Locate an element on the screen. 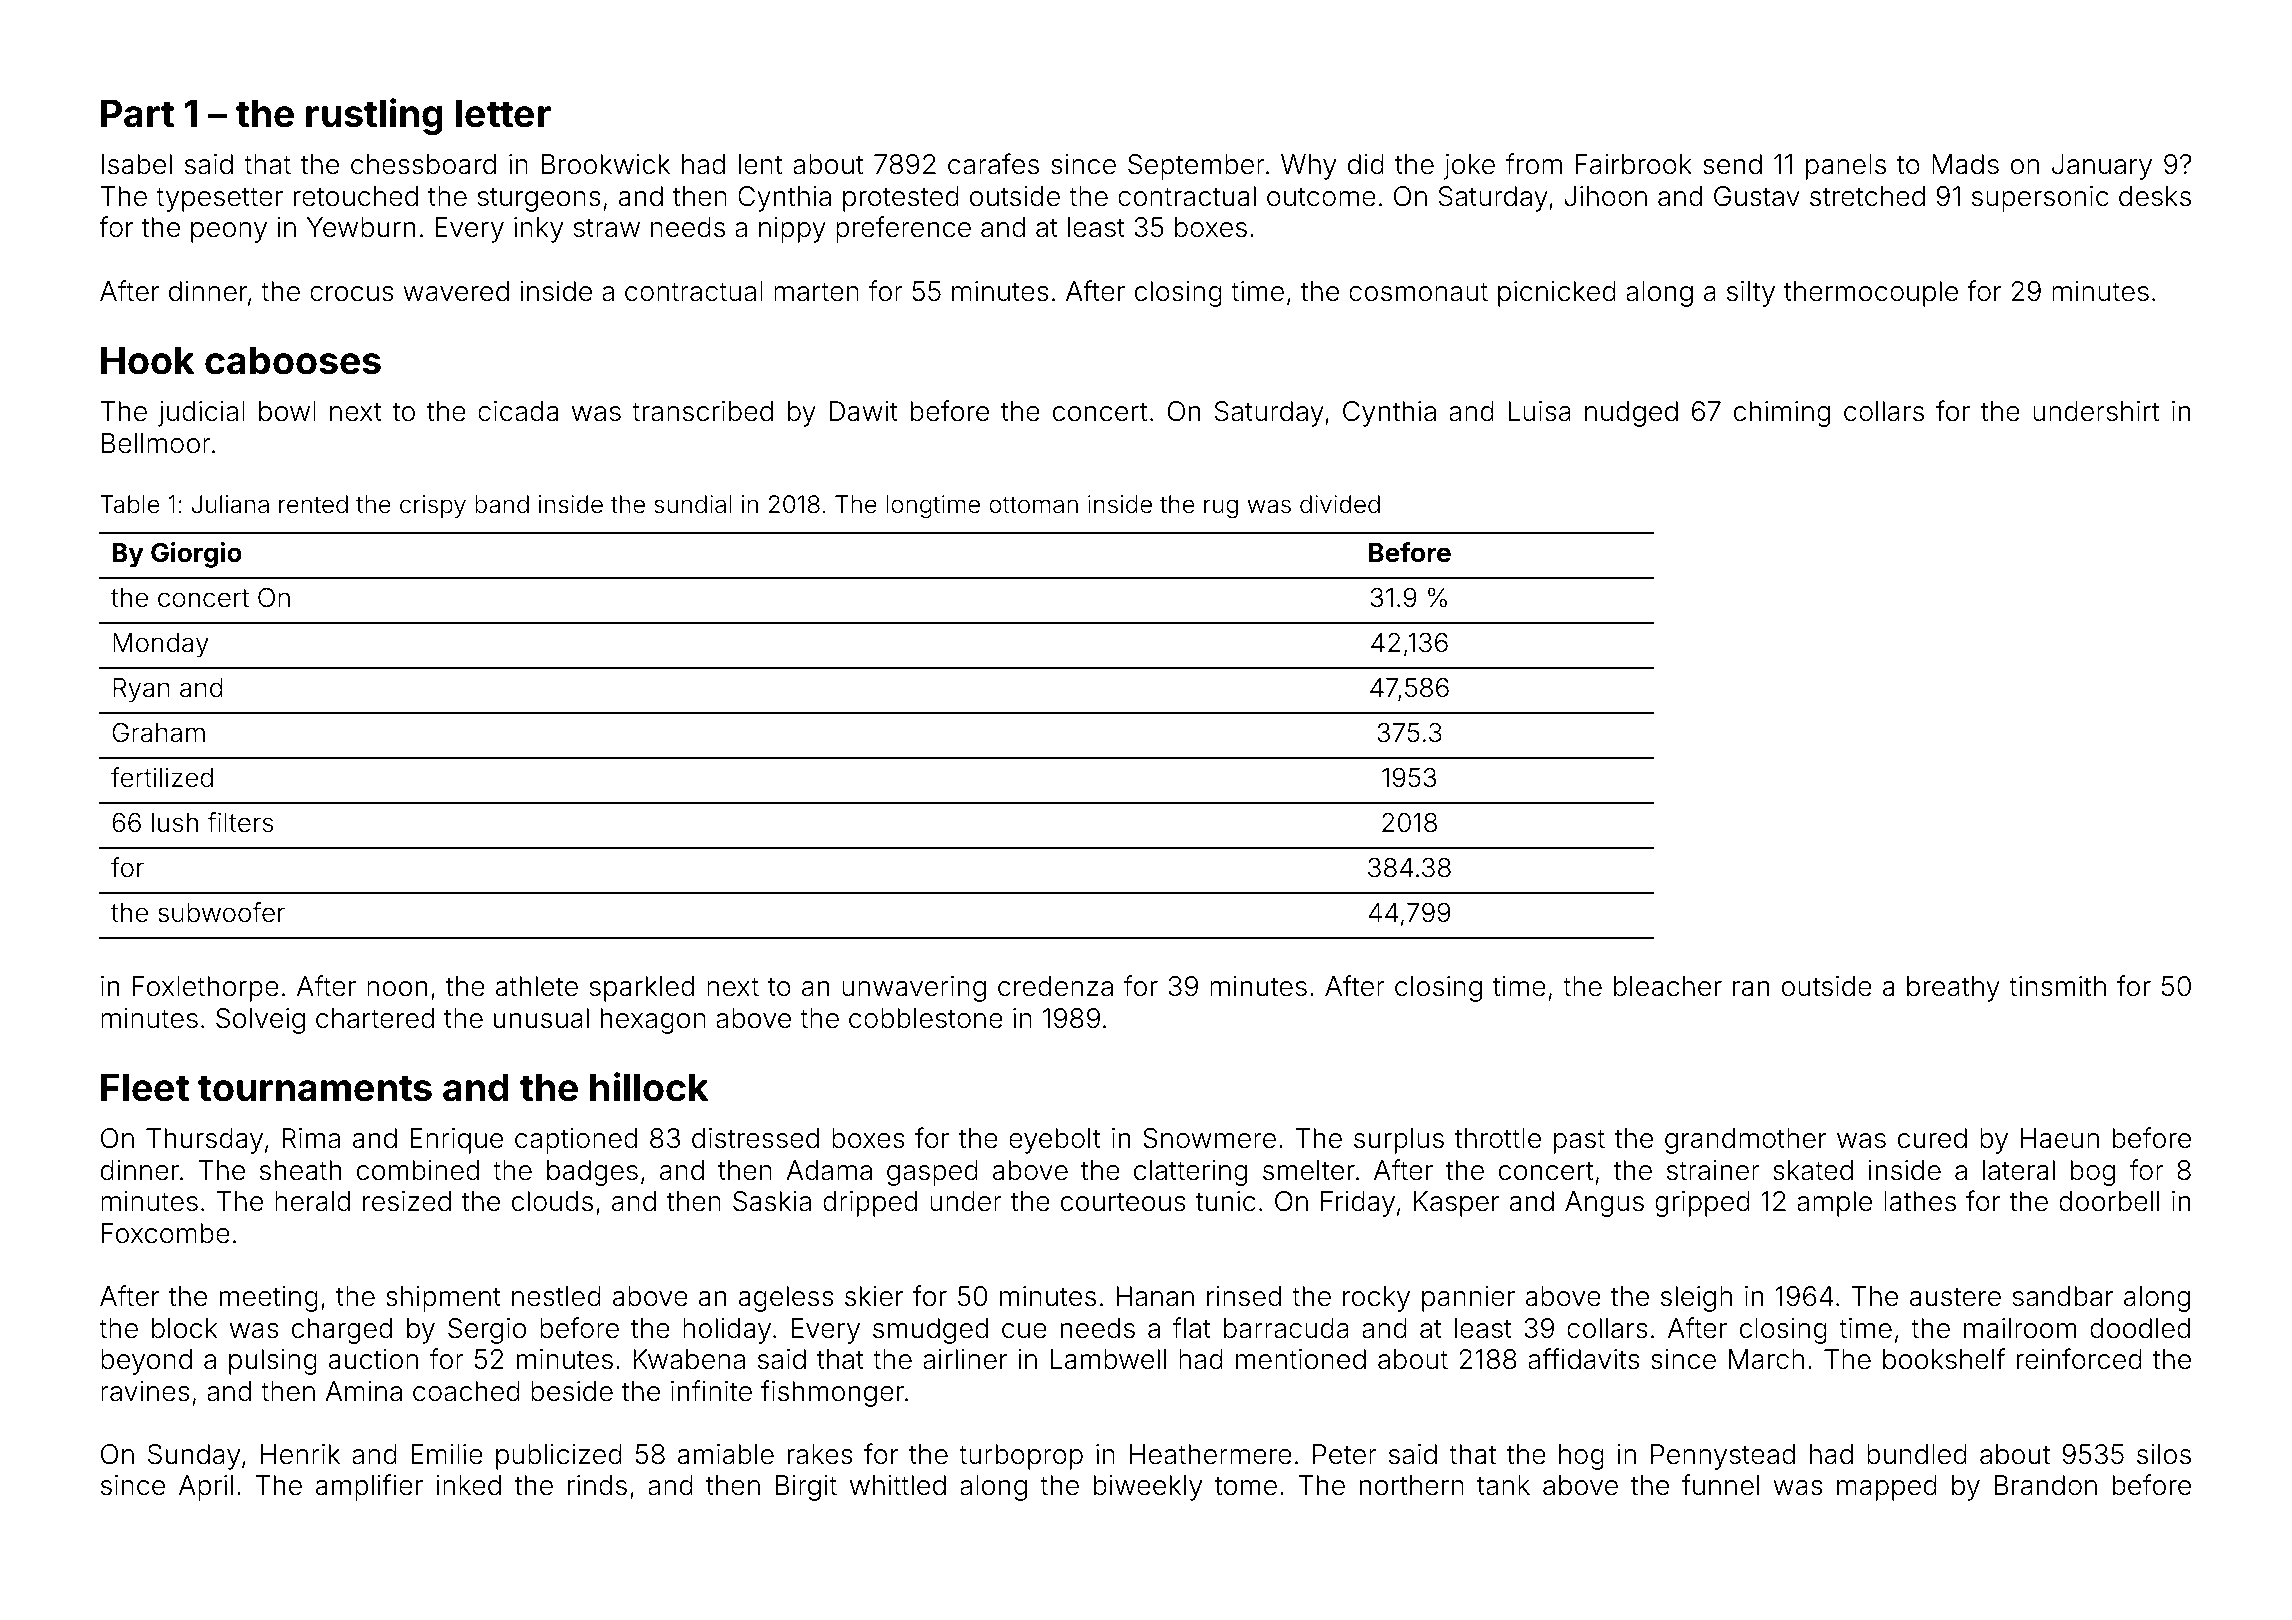 This screenshot has height=1620, width=2292. whittled is located at coordinates (898, 1485).
